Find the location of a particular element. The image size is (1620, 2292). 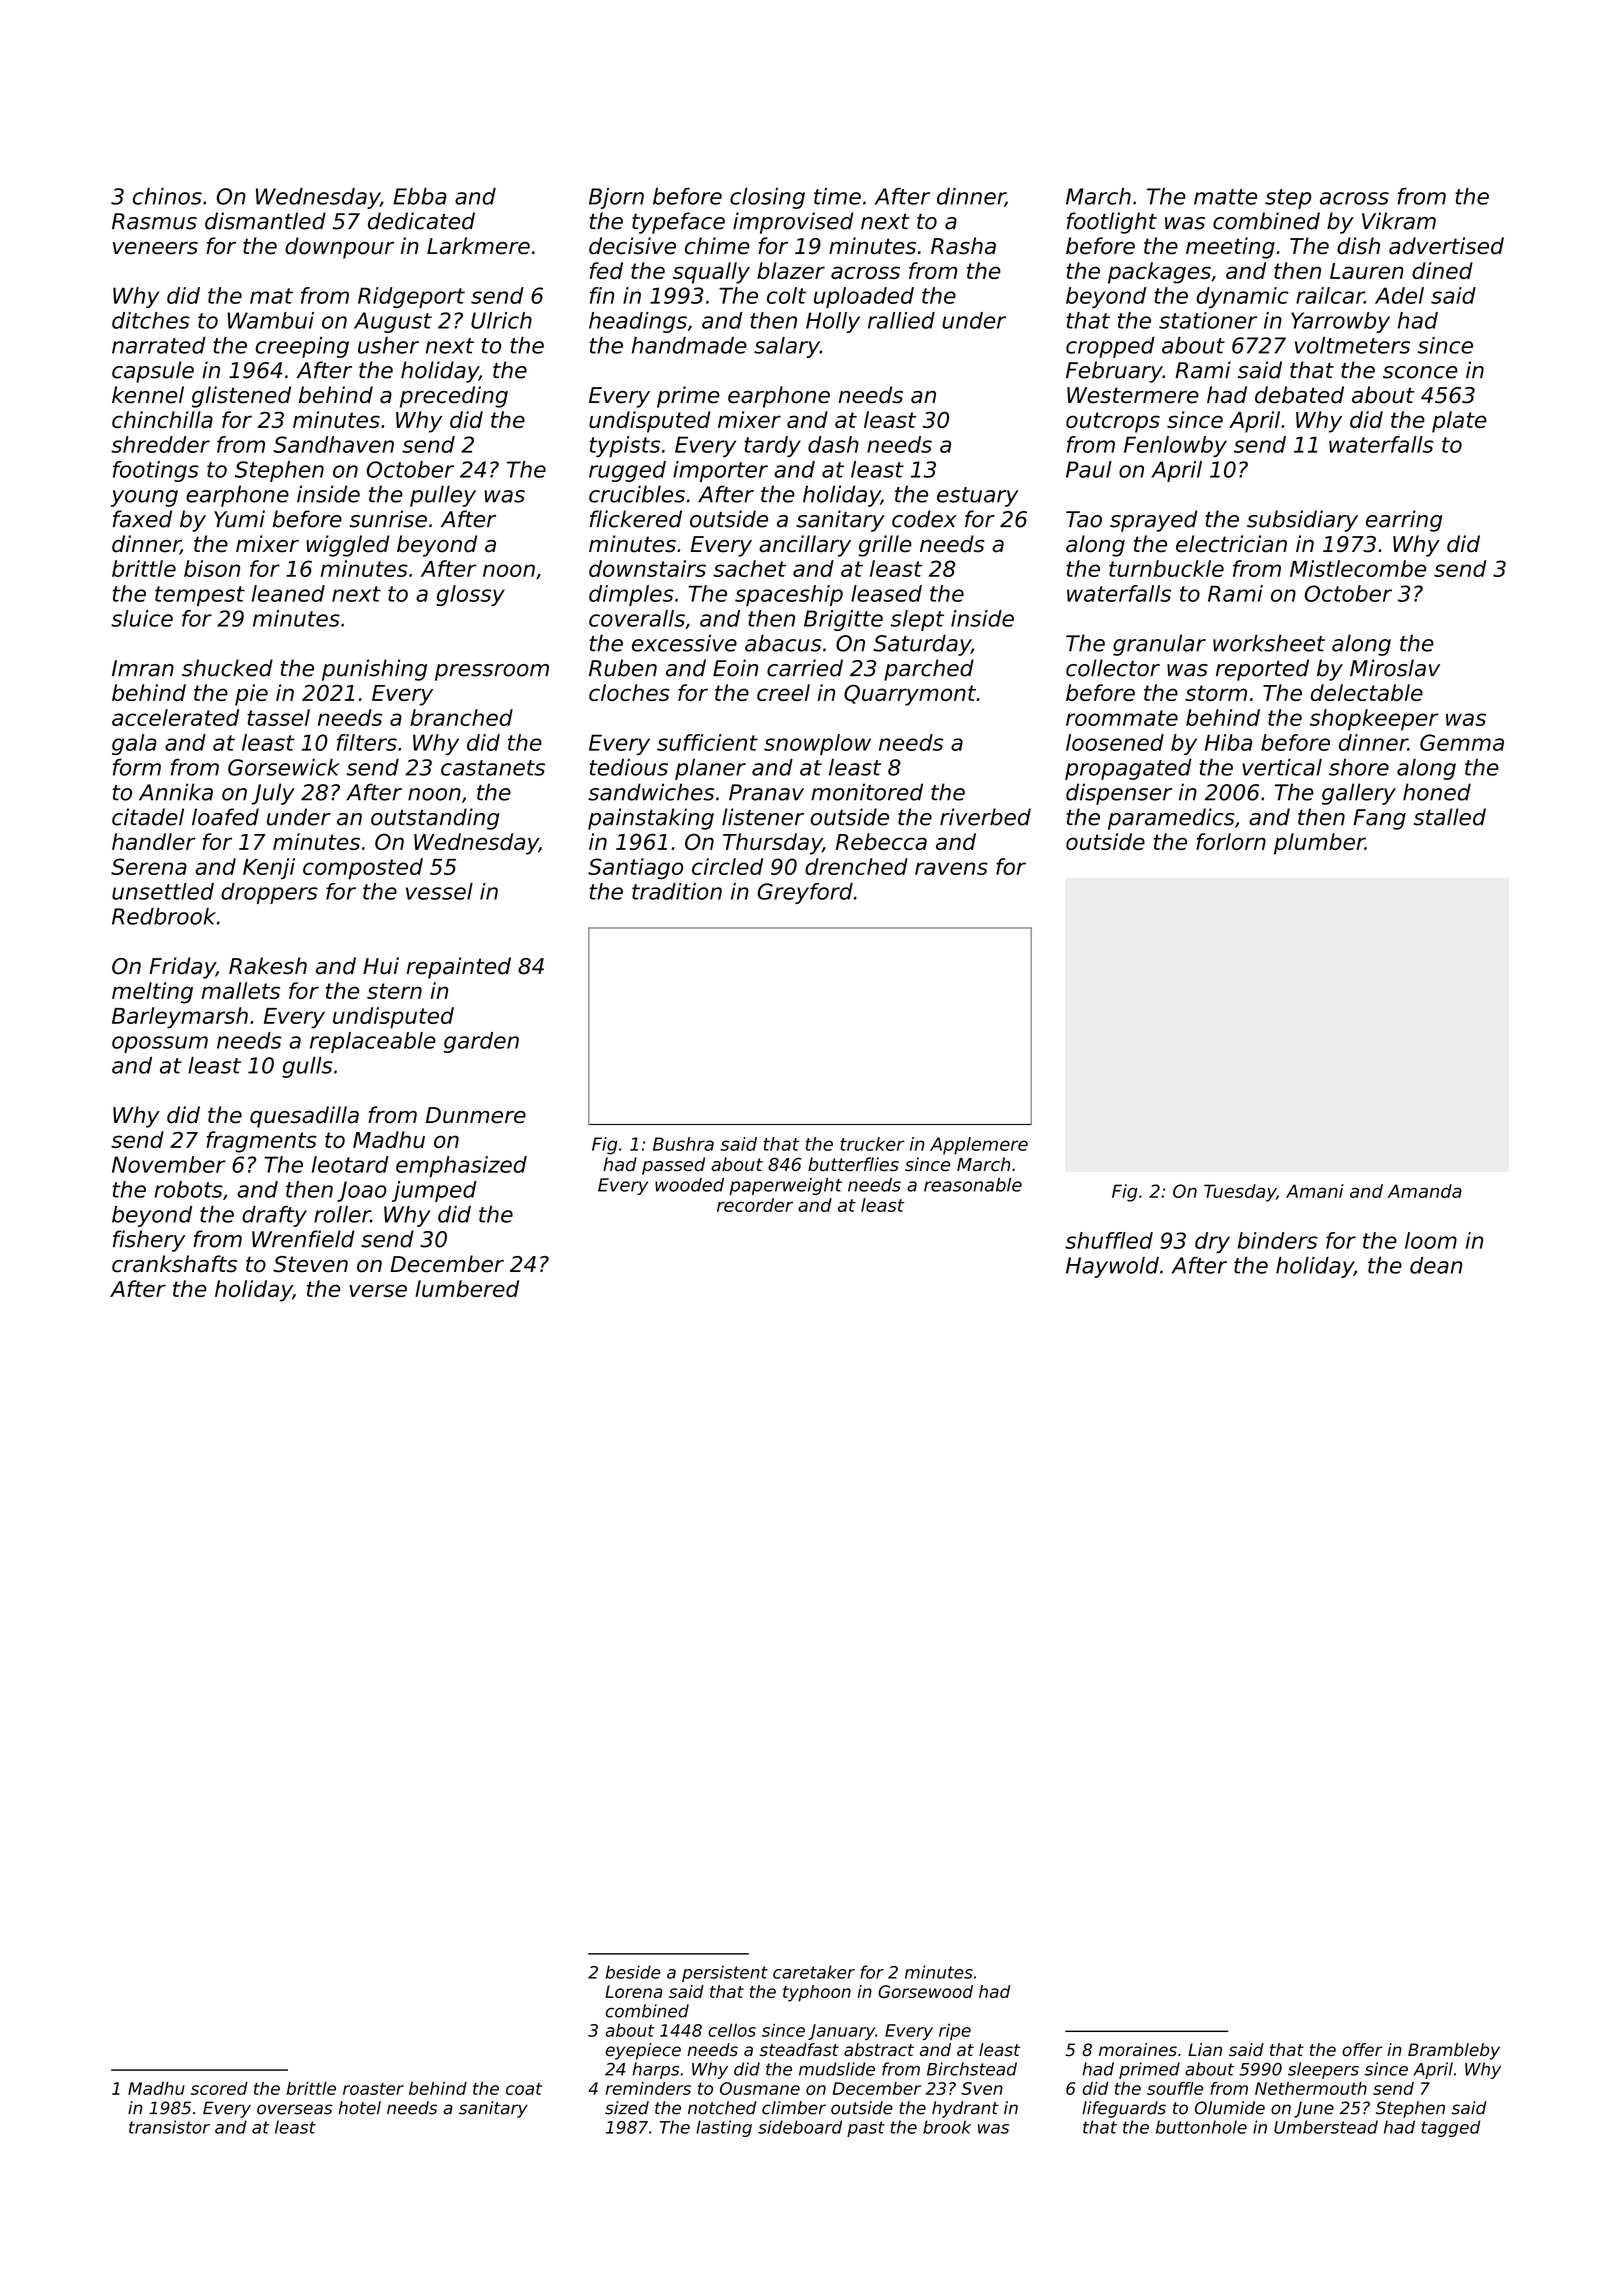

transistor is located at coordinates (169, 2127).
